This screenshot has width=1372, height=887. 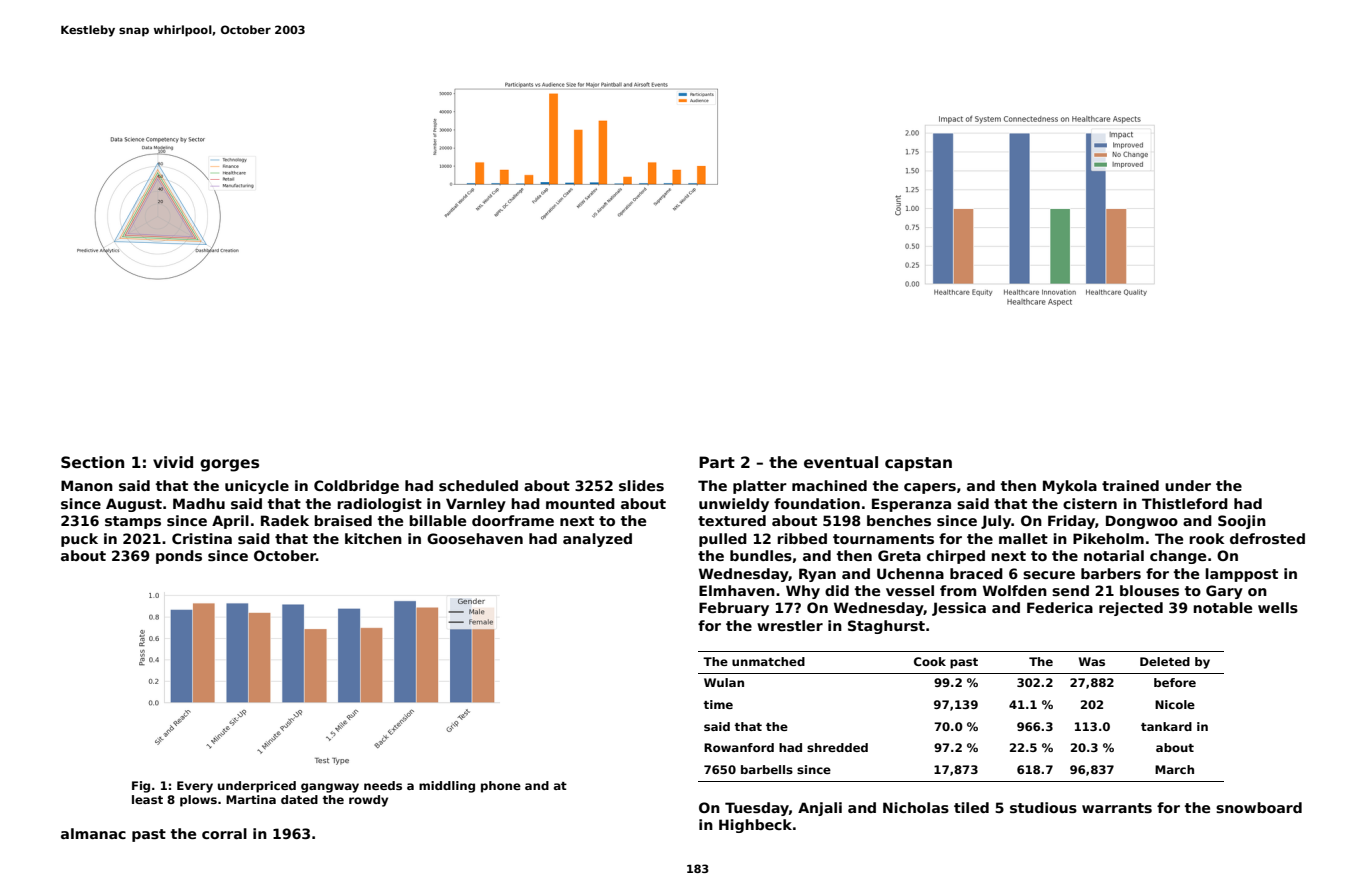 I want to click on gorges, so click(x=229, y=465).
